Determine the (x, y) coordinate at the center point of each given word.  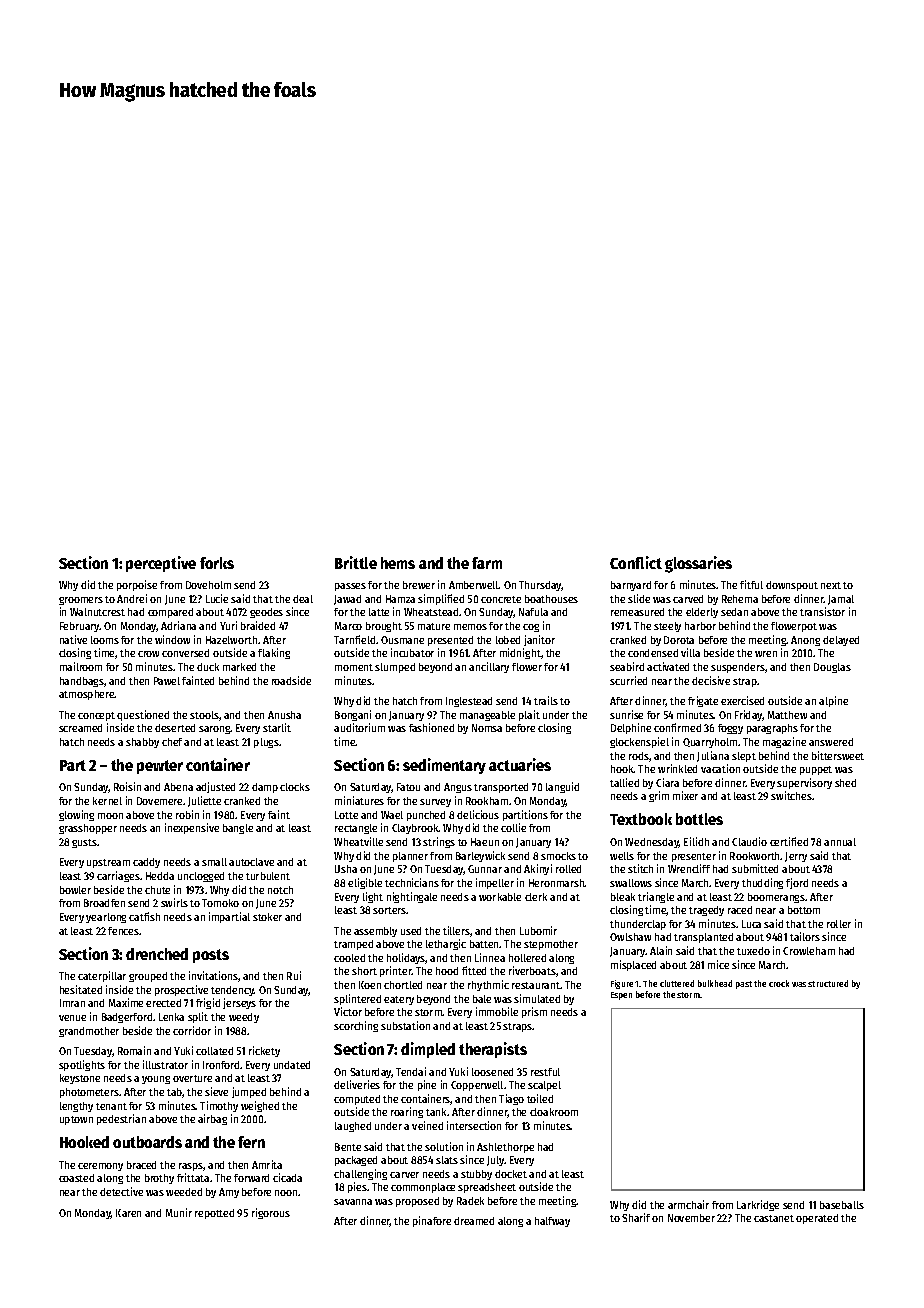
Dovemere (159, 801)
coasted (76, 1178)
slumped (395, 668)
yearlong (106, 918)
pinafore (432, 1221)
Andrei (132, 598)
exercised (742, 700)
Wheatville (358, 841)
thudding (762, 883)
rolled (568, 869)
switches (791, 795)
